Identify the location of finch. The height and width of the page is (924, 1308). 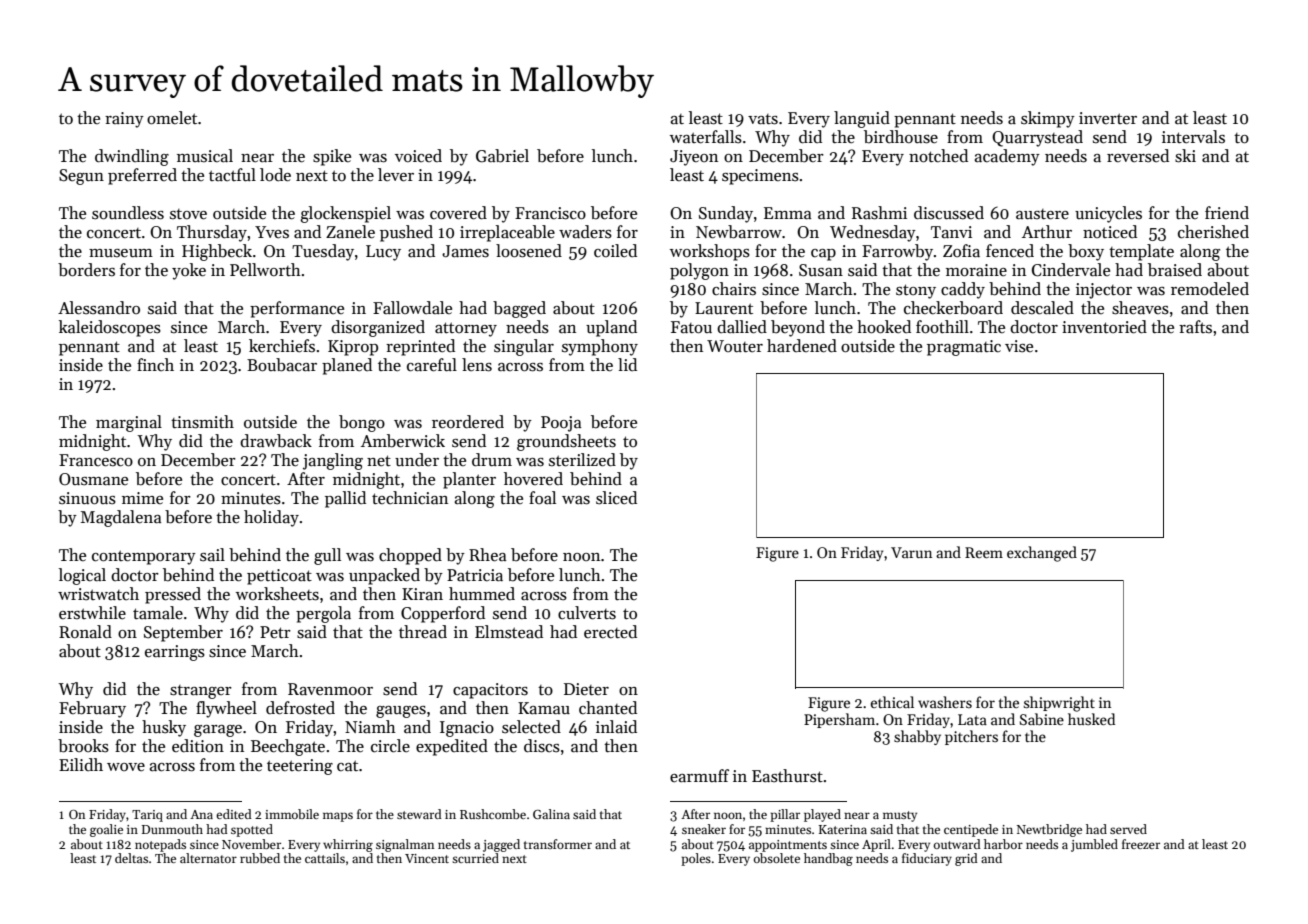
(155, 364).
